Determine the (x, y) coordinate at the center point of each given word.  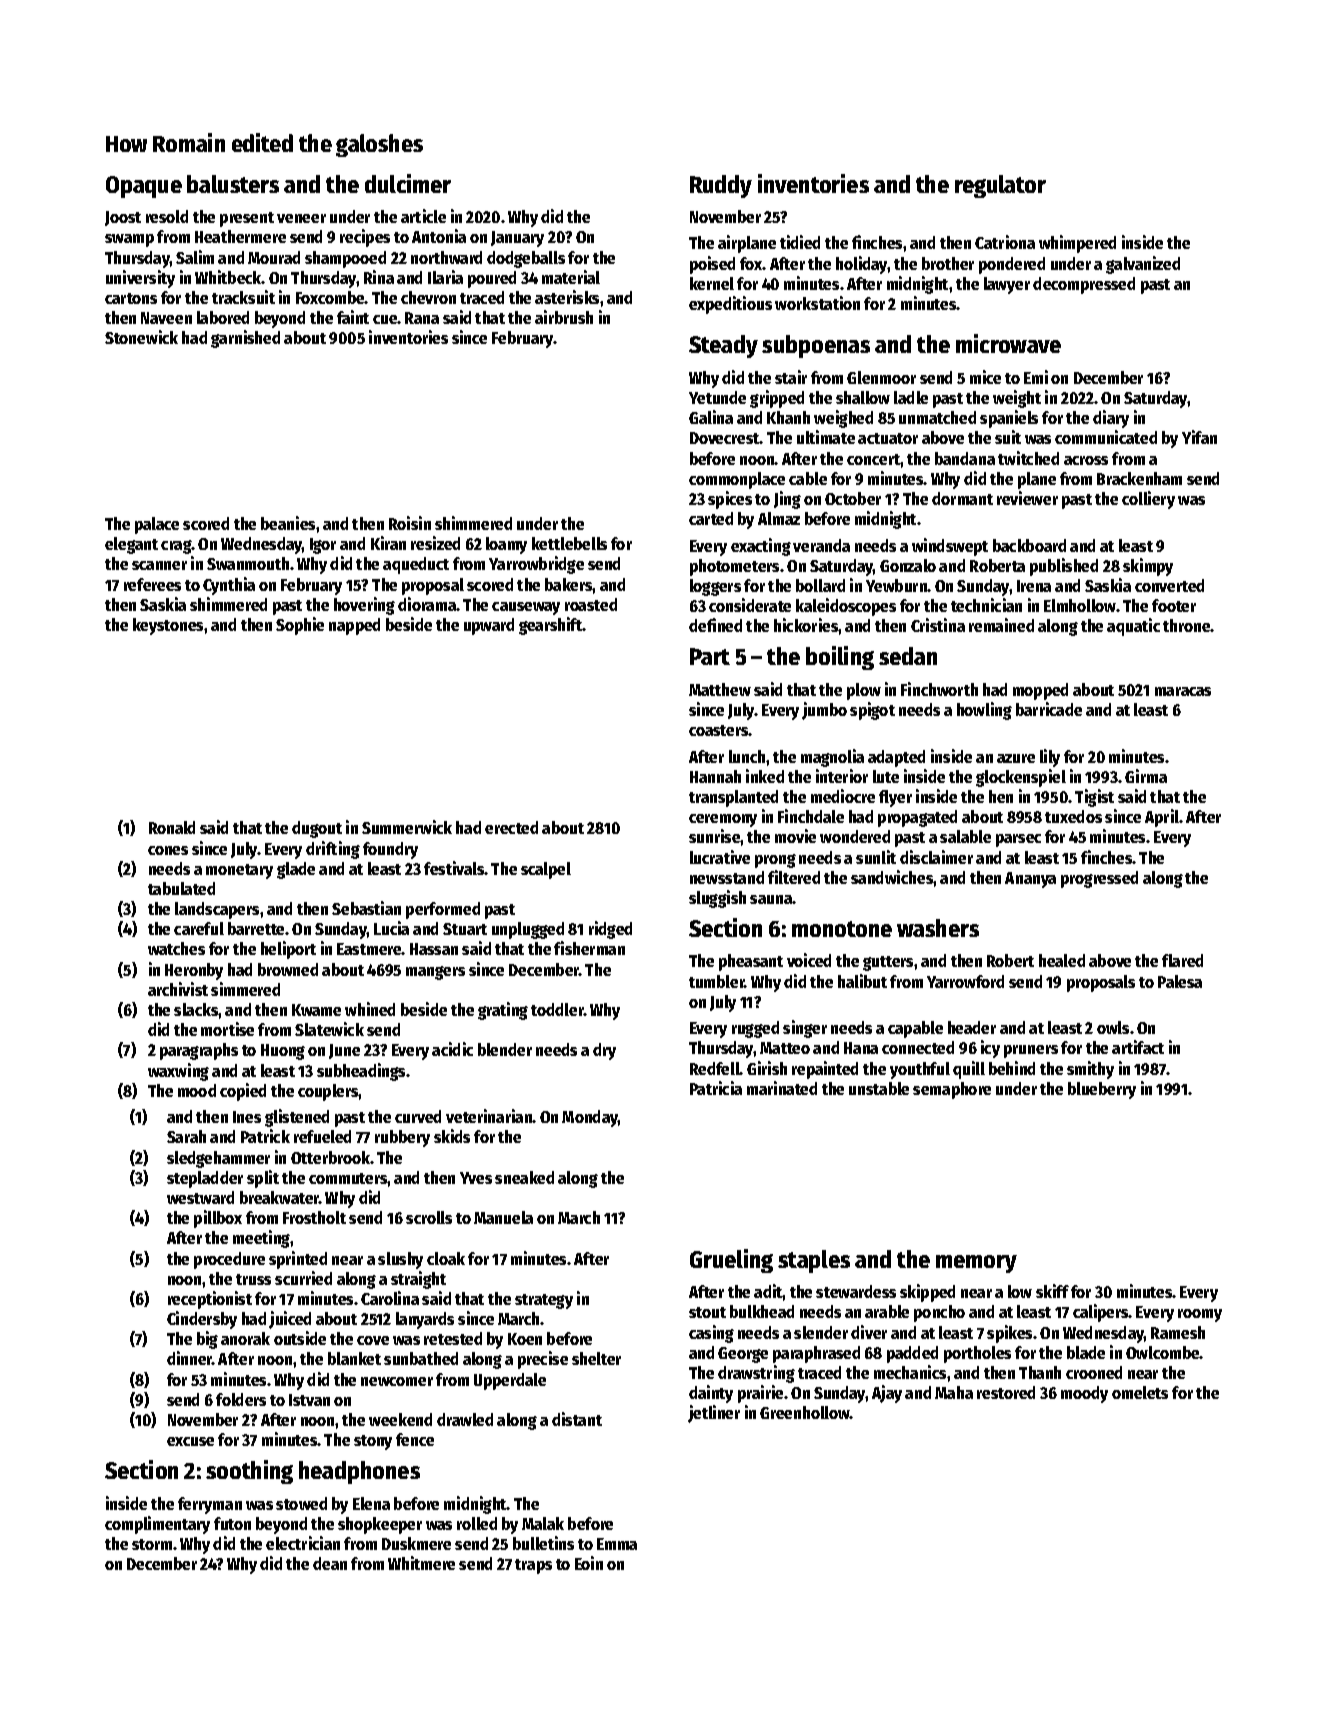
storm (152, 1544)
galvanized (1143, 265)
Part (710, 656)
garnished (245, 339)
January (517, 239)
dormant (962, 498)
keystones (168, 626)
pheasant (751, 962)
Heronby (194, 971)
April (1162, 818)
